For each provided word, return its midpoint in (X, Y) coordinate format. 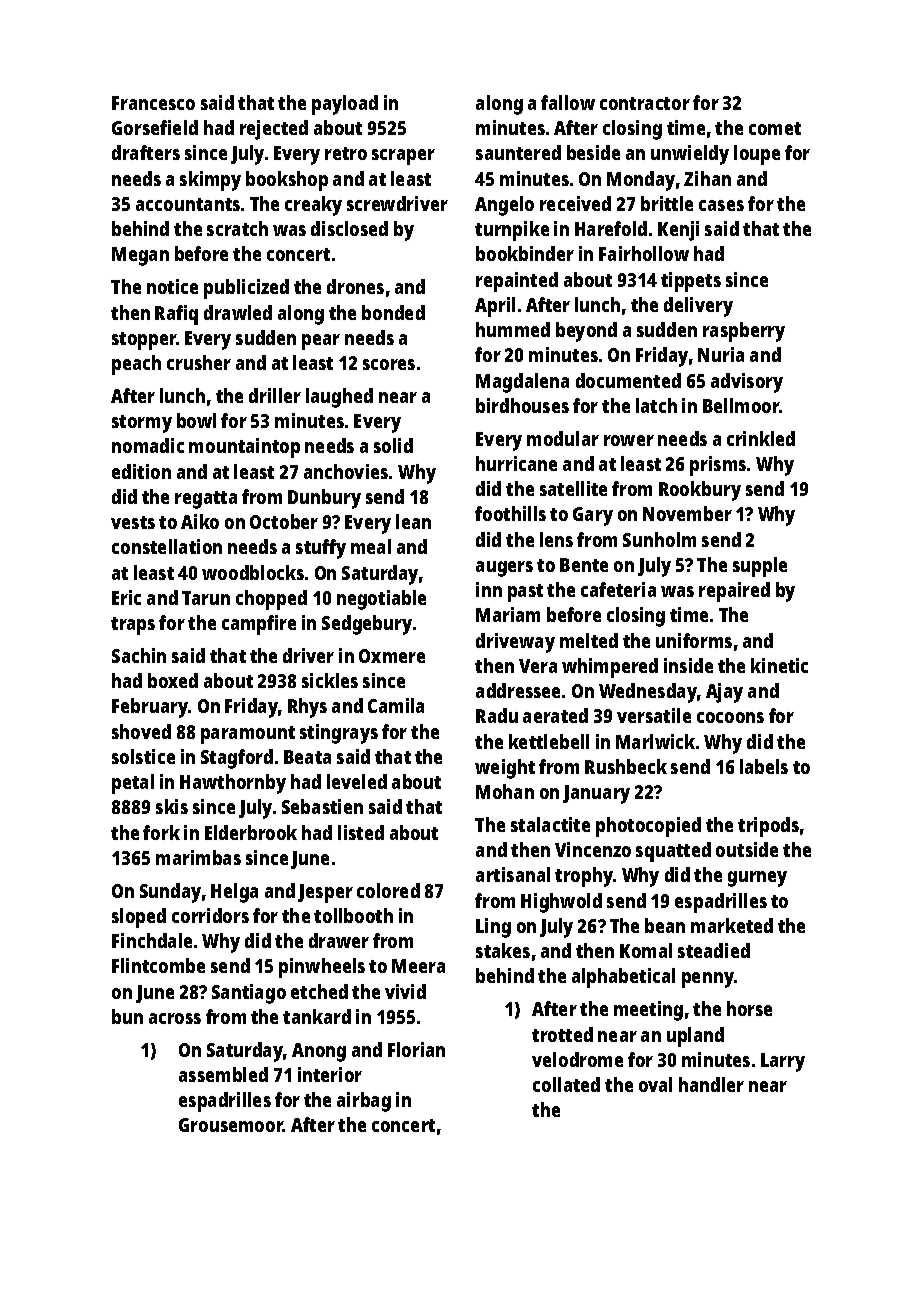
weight (505, 769)
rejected (274, 130)
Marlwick (655, 741)
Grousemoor (231, 1125)
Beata (307, 757)
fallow (568, 102)
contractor (645, 103)
